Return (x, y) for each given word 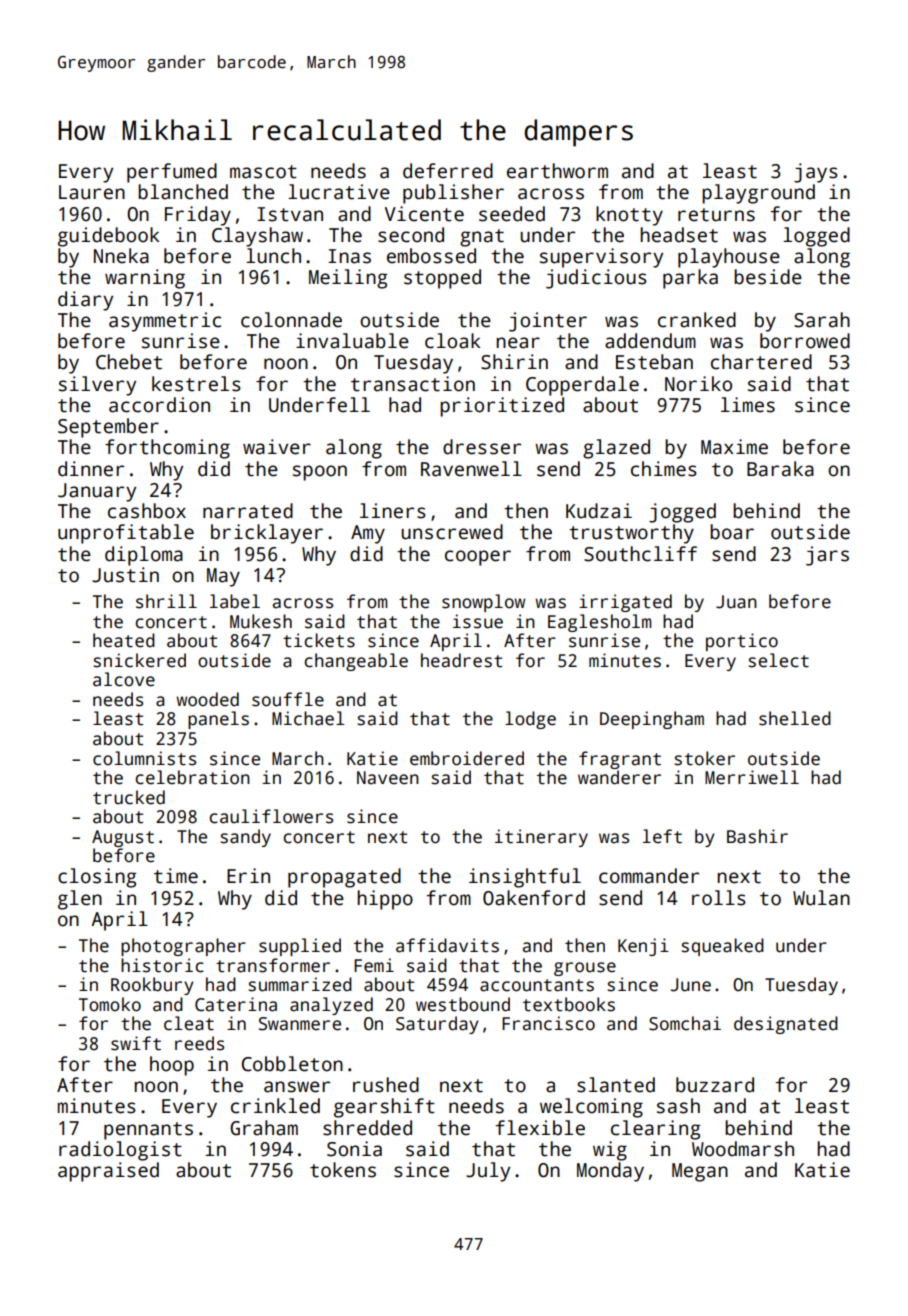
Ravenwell (471, 469)
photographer (183, 947)
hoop (172, 1066)
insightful (525, 878)
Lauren (92, 192)
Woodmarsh (743, 1149)
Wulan (821, 898)
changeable (356, 662)
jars (827, 556)
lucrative (339, 192)
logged (816, 237)
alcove (124, 679)
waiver (277, 447)
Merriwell (752, 777)
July (488, 1172)
